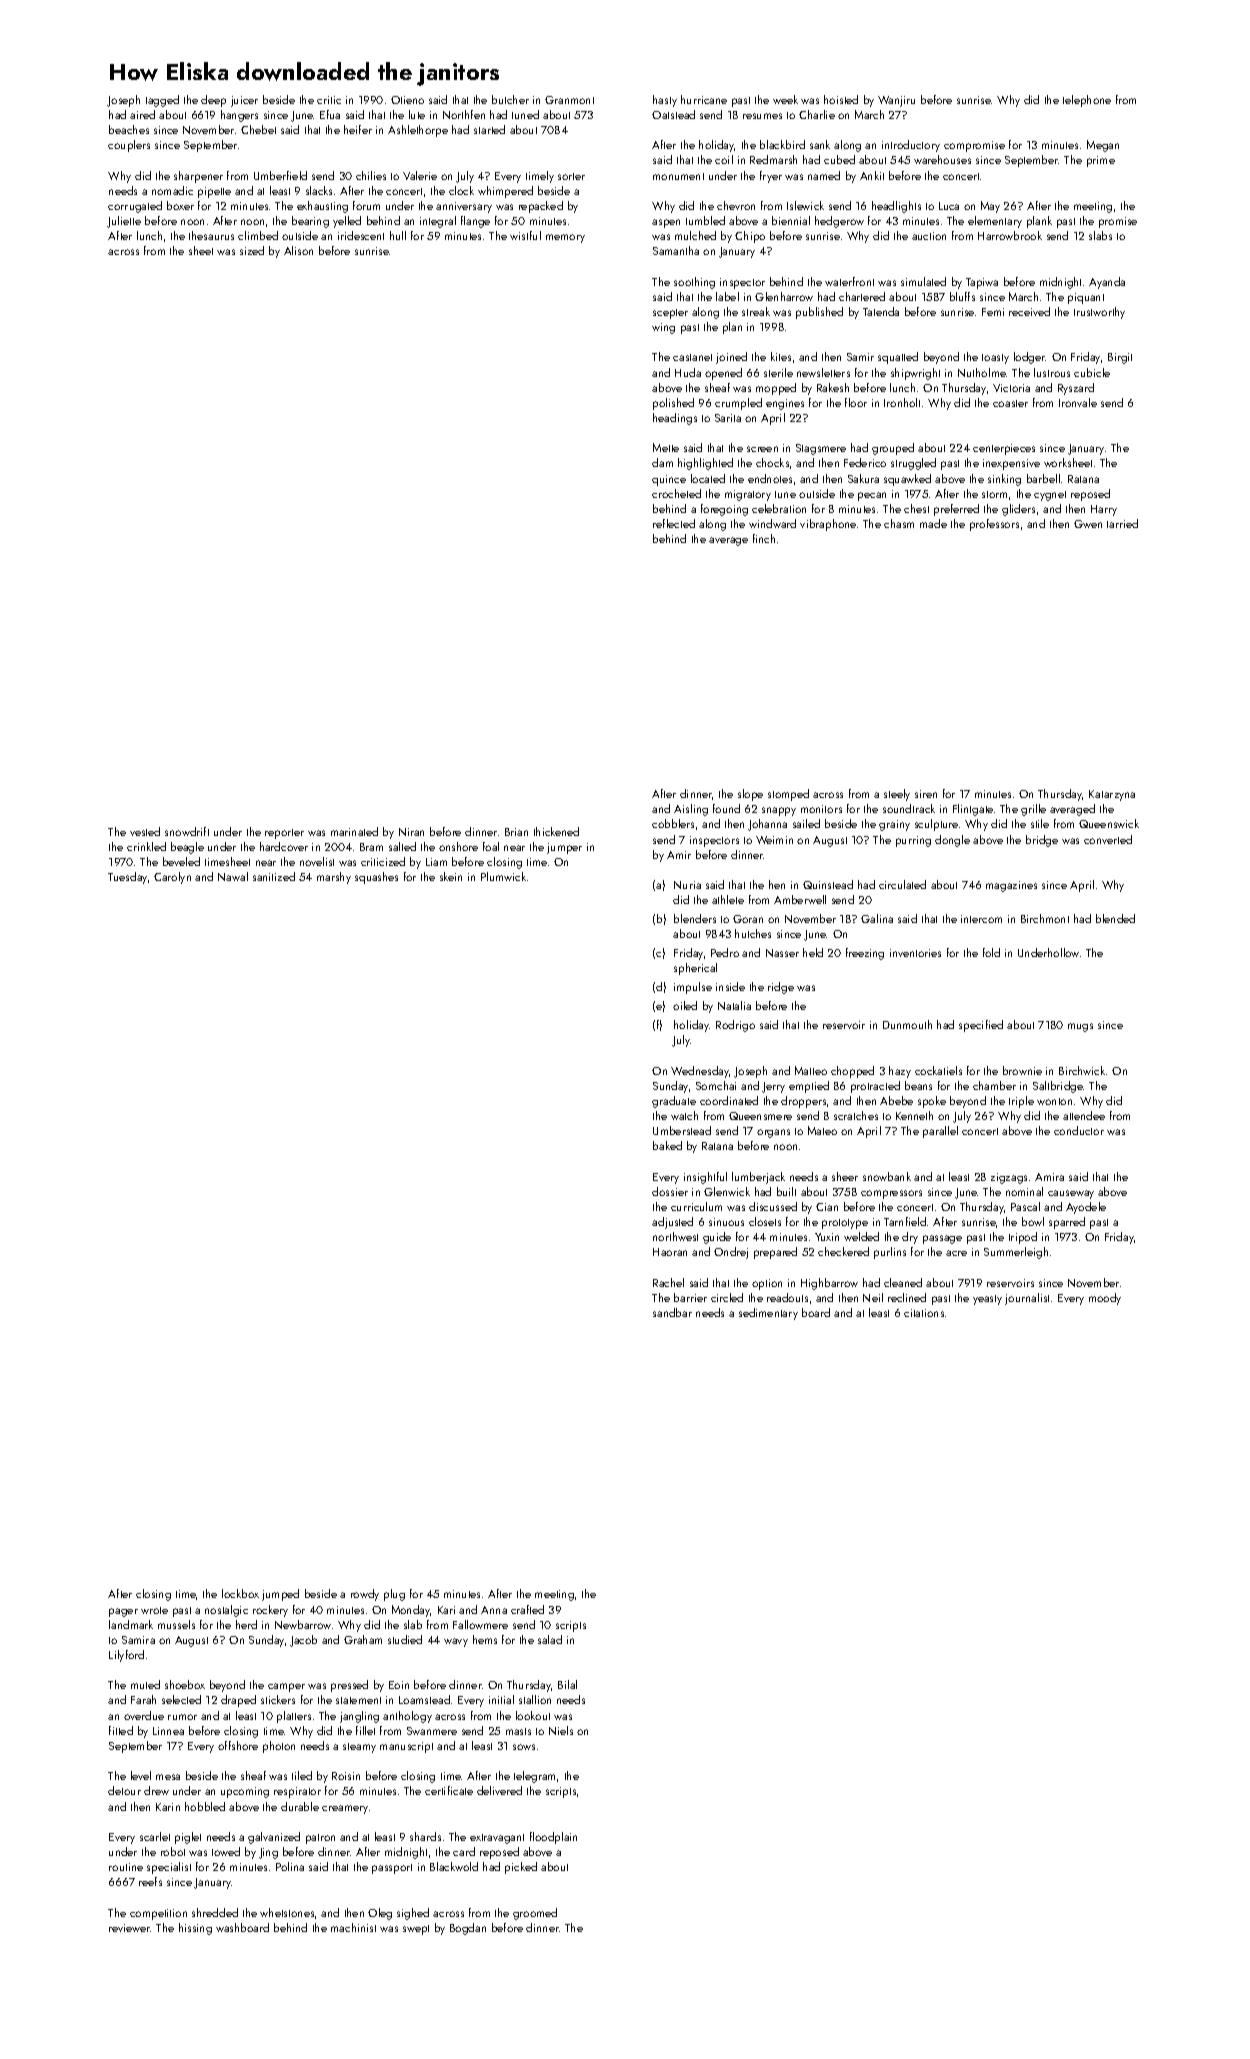 This document has width=1250, height=2059. Describe the element at coordinates (556, 831) in the document. I see `thickened` at that location.
